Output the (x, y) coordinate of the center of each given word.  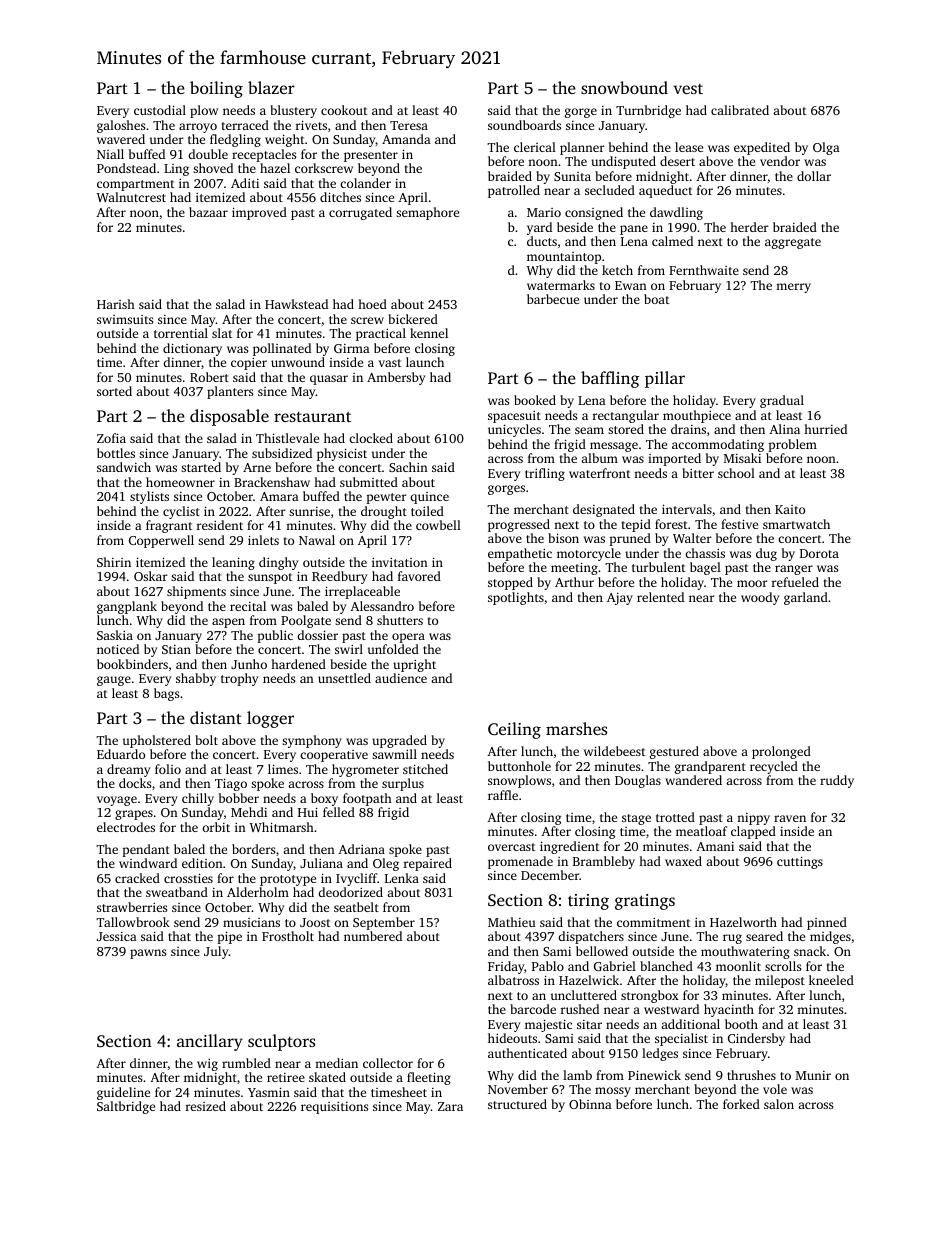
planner (582, 148)
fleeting (429, 1078)
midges (830, 937)
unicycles (514, 430)
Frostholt (288, 936)
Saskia (115, 635)
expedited (762, 148)
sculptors (281, 1042)
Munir (813, 1075)
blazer (271, 87)
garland (806, 598)
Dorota (819, 553)
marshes (576, 728)
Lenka (402, 878)
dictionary (192, 349)
